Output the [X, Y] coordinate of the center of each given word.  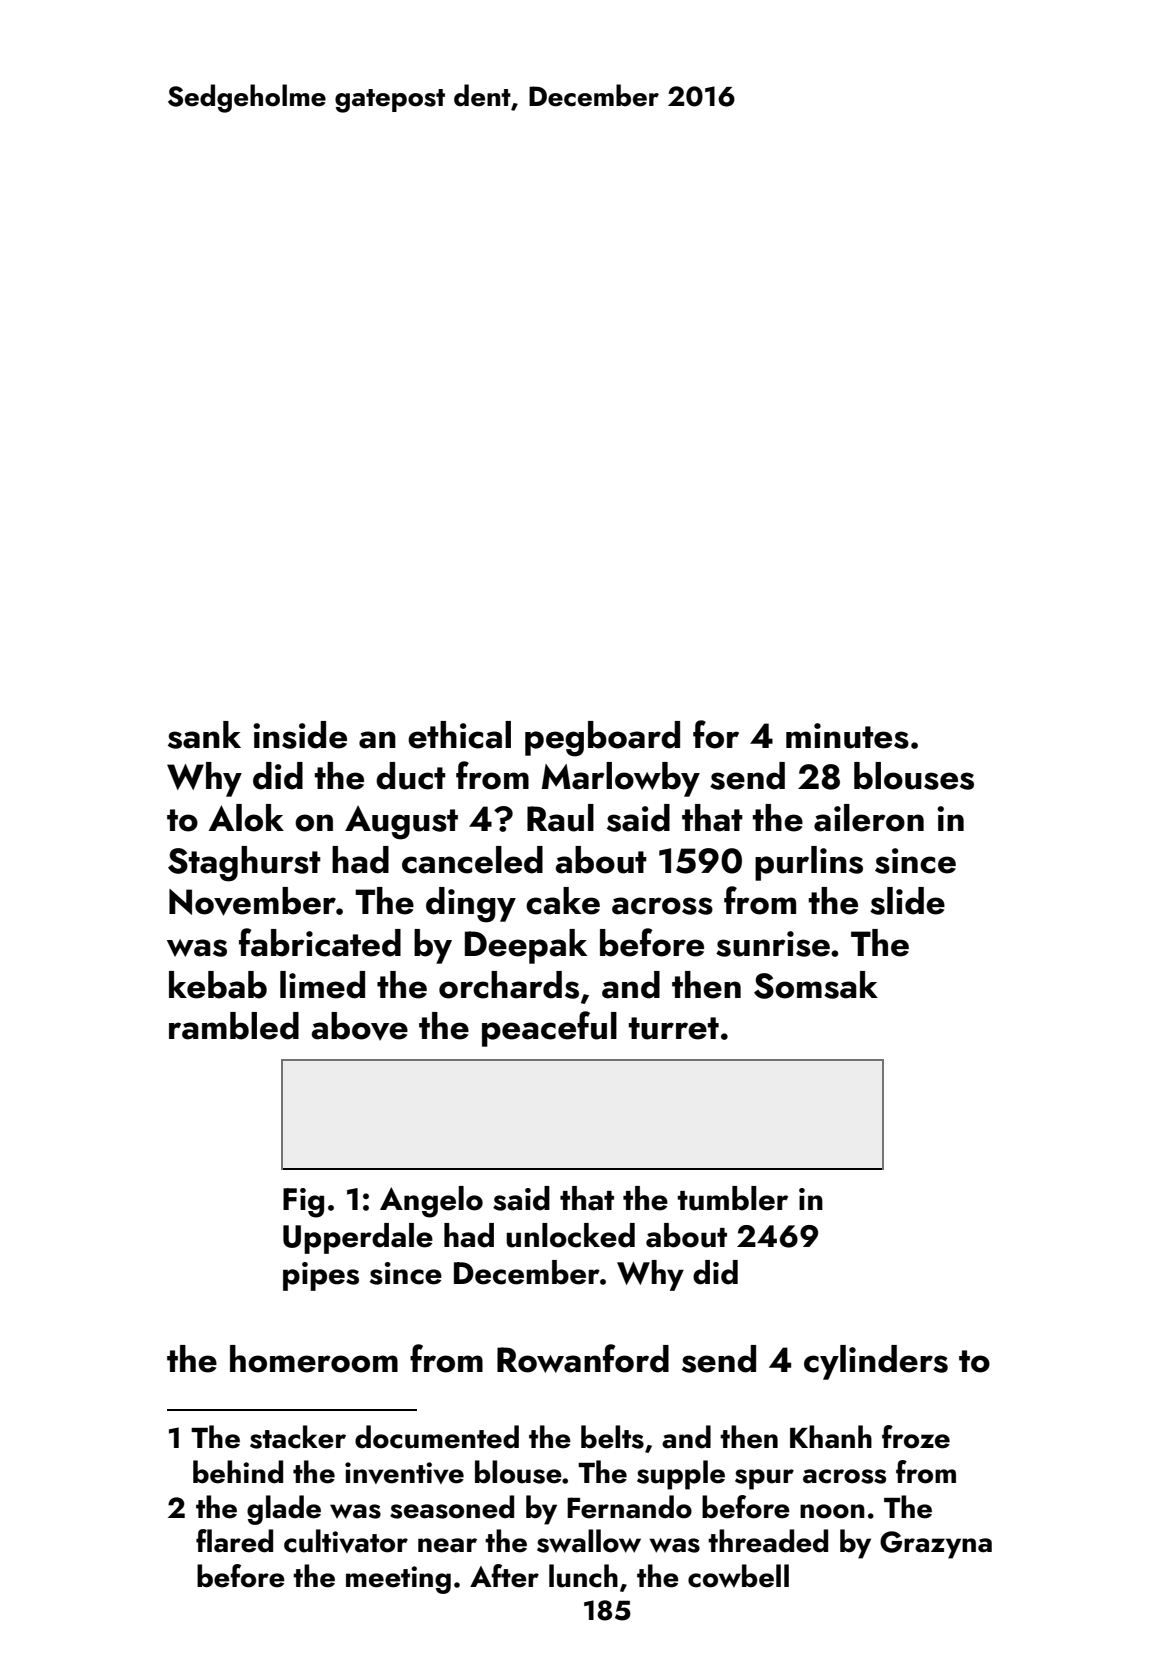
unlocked [570, 1235]
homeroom [314, 1359]
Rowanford [583, 1358]
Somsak [816, 985]
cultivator [346, 1541]
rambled [234, 1026]
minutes [847, 736]
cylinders [876, 1362]
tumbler [732, 1198]
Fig [303, 1203]
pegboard [602, 739]
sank [204, 735]
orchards [509, 985]
